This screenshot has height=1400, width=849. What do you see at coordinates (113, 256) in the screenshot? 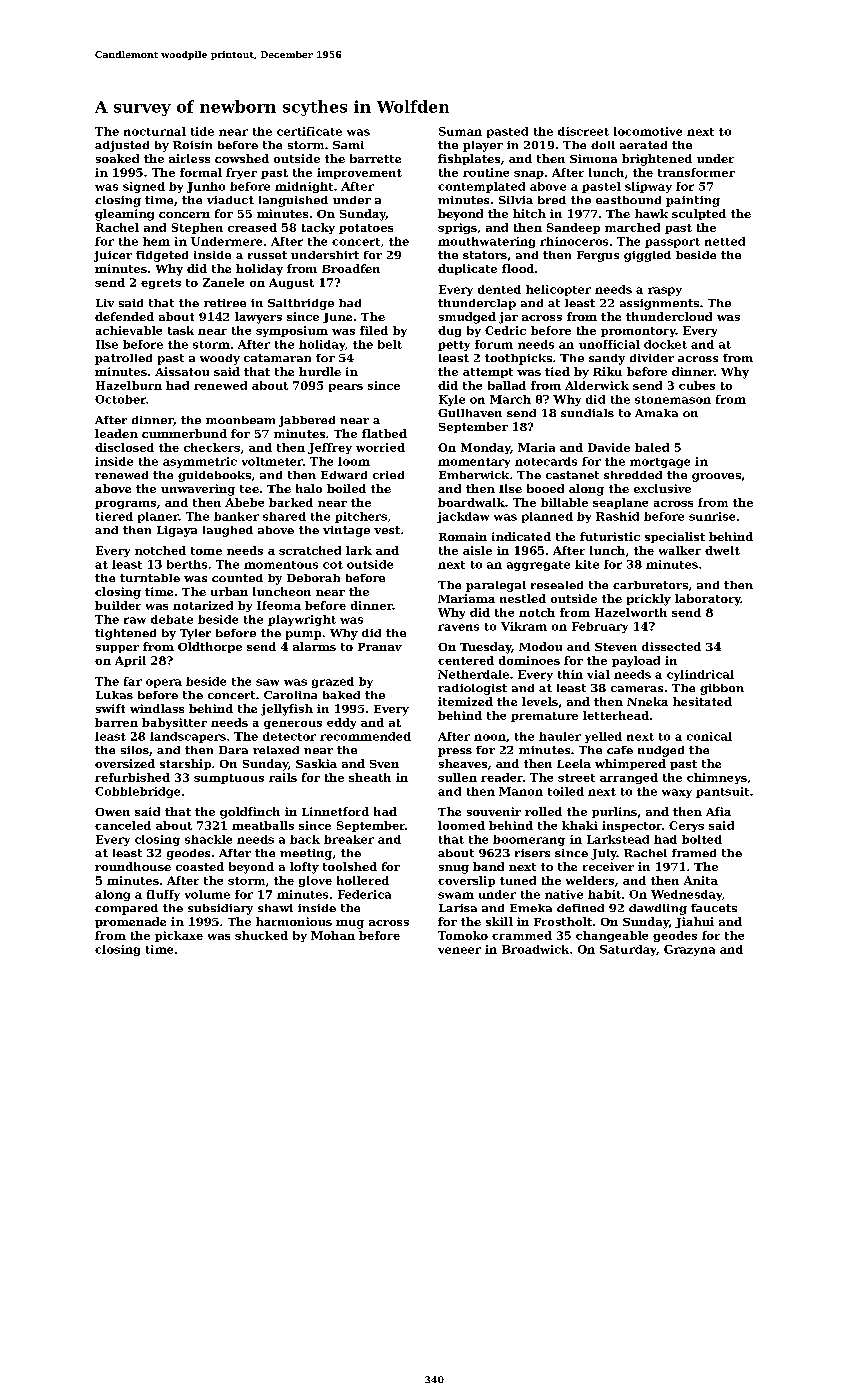
I see `juicer` at bounding box center [113, 256].
